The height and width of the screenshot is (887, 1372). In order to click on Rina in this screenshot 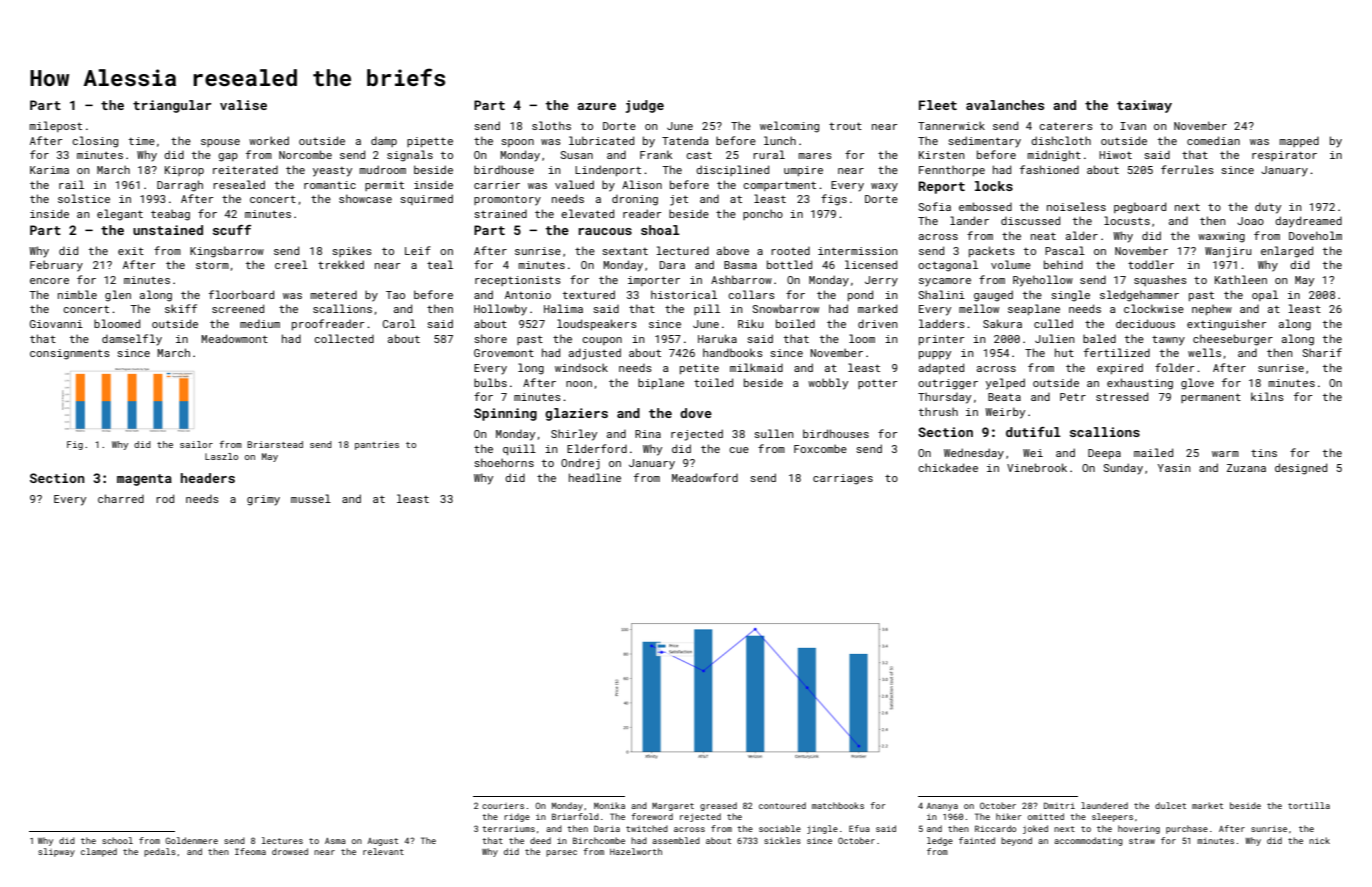, I will do `click(648, 434)`.
